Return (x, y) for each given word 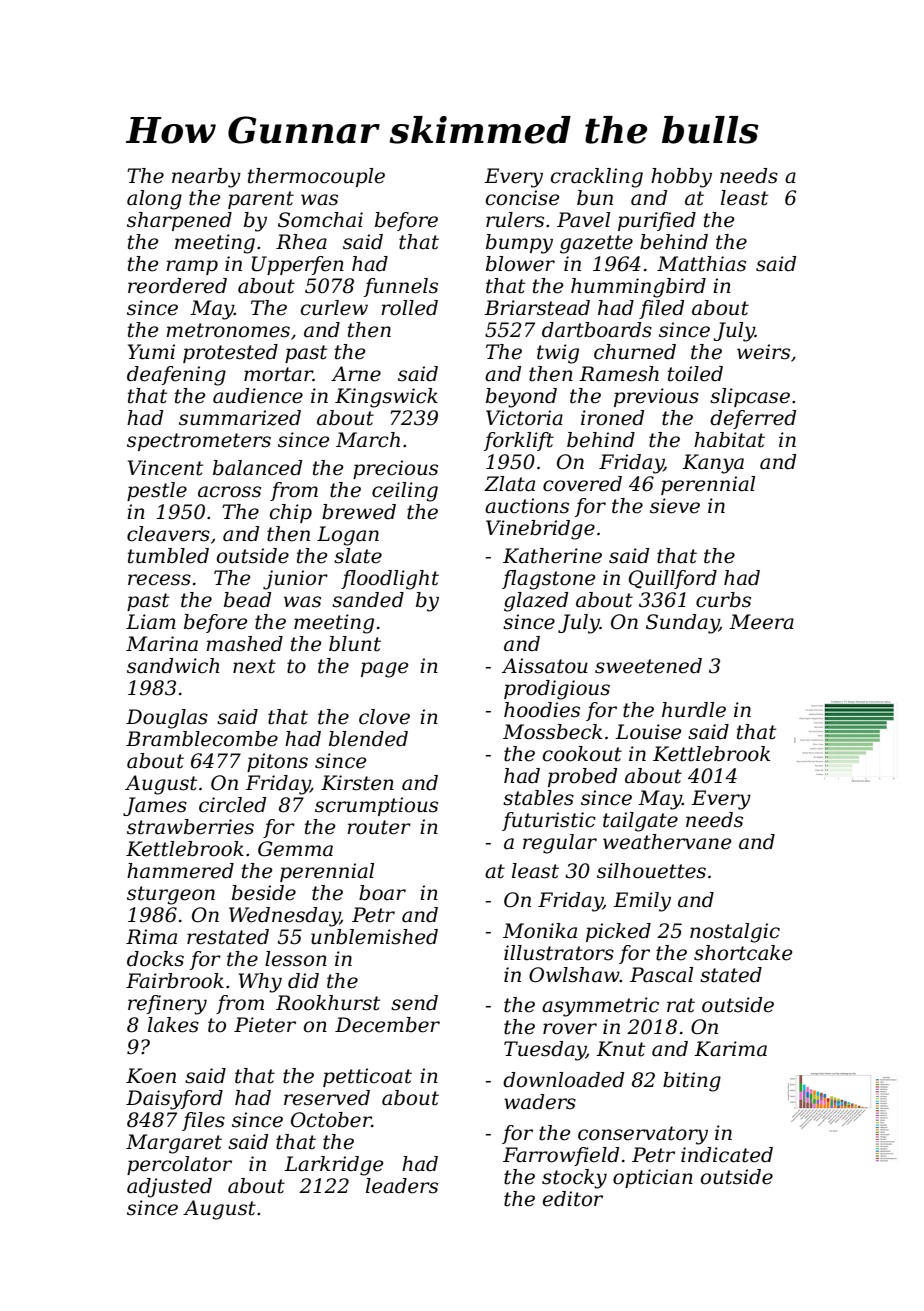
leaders (402, 1186)
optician (653, 1178)
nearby (206, 178)
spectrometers (199, 442)
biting (692, 1082)
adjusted (169, 1188)
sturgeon (171, 895)
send (414, 1003)
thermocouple (316, 177)
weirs (763, 352)
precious (395, 469)
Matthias (701, 264)
